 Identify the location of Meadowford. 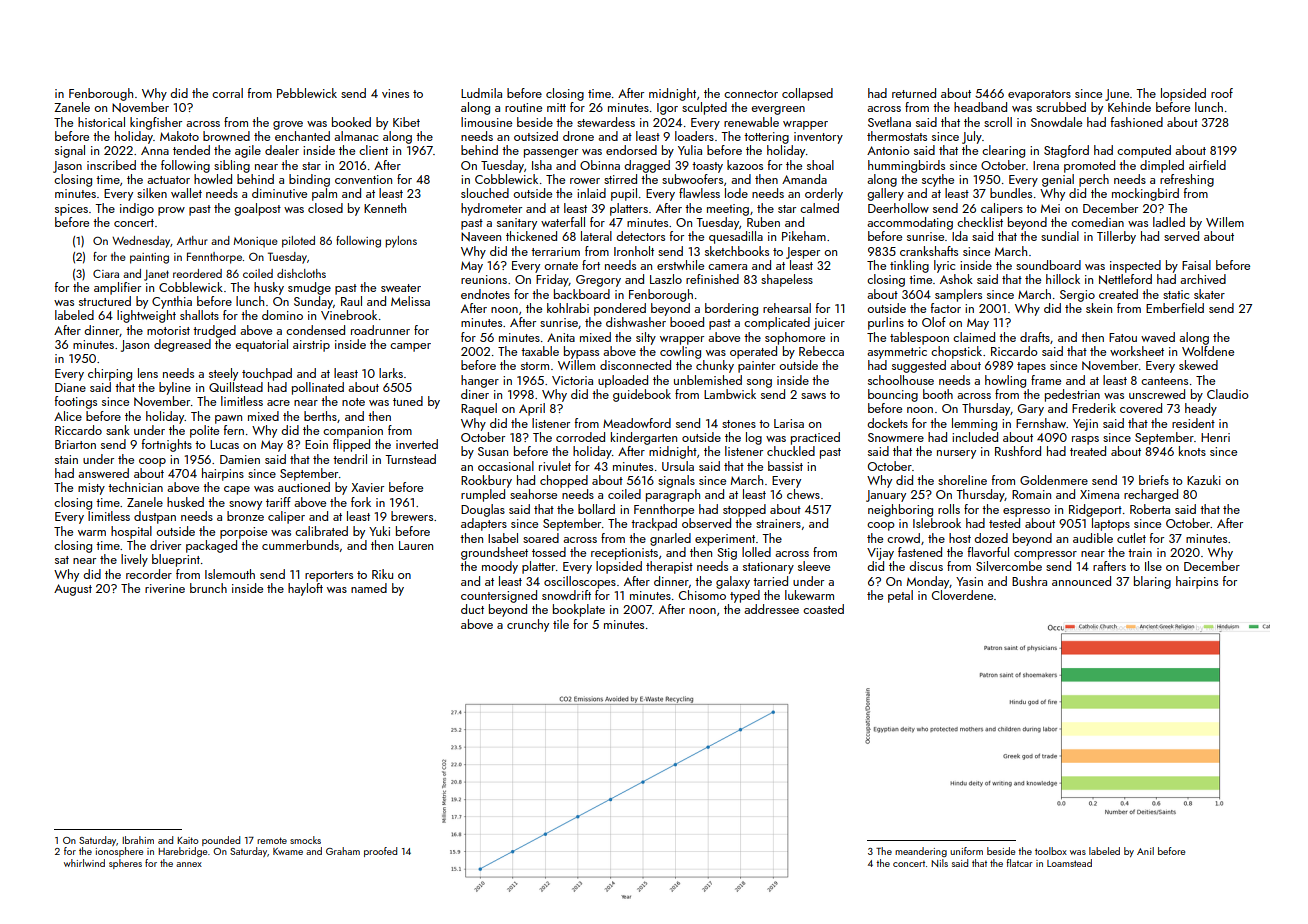
(637, 423).
